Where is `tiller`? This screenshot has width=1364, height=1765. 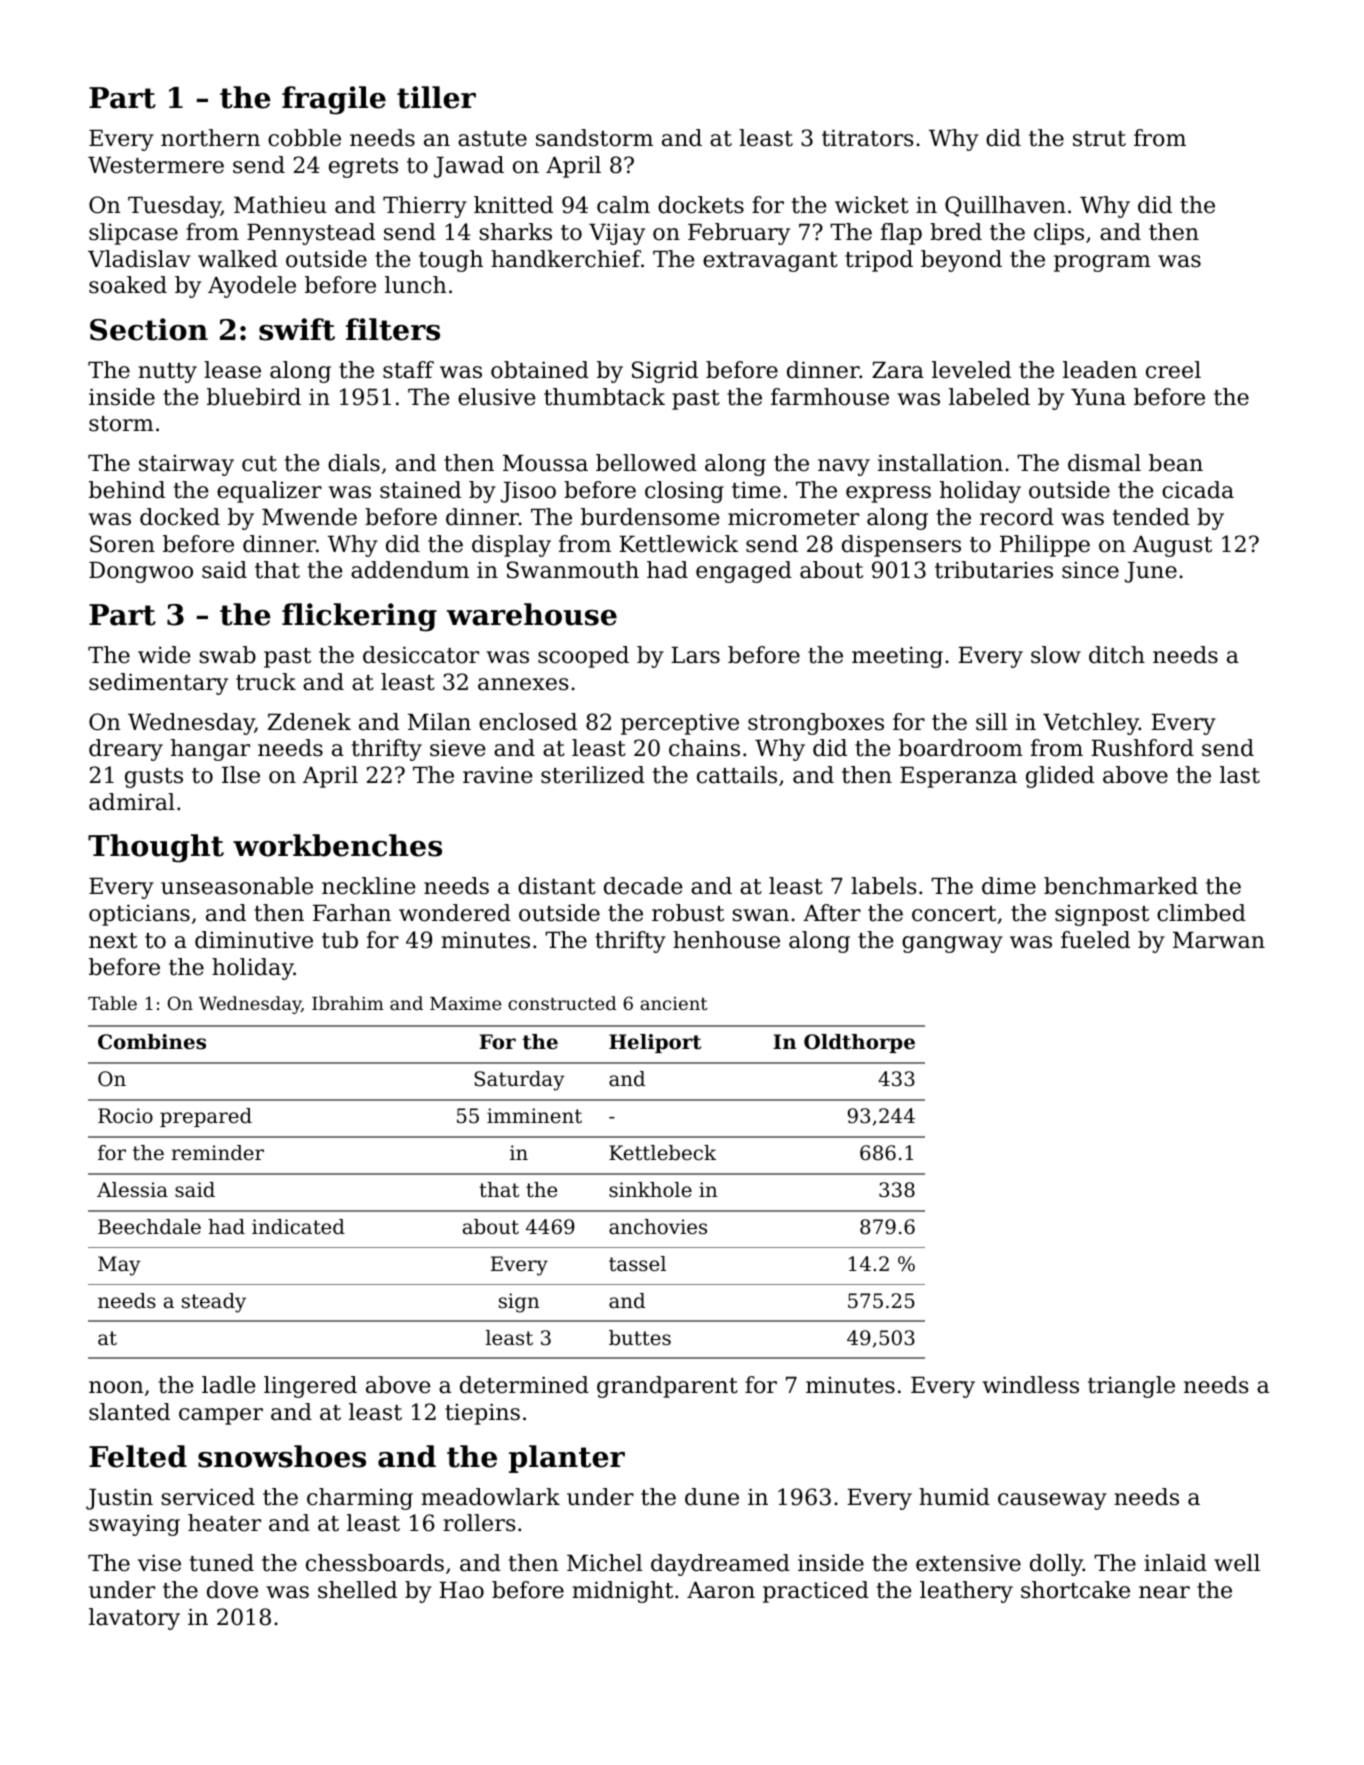 tiller is located at coordinates (436, 97).
